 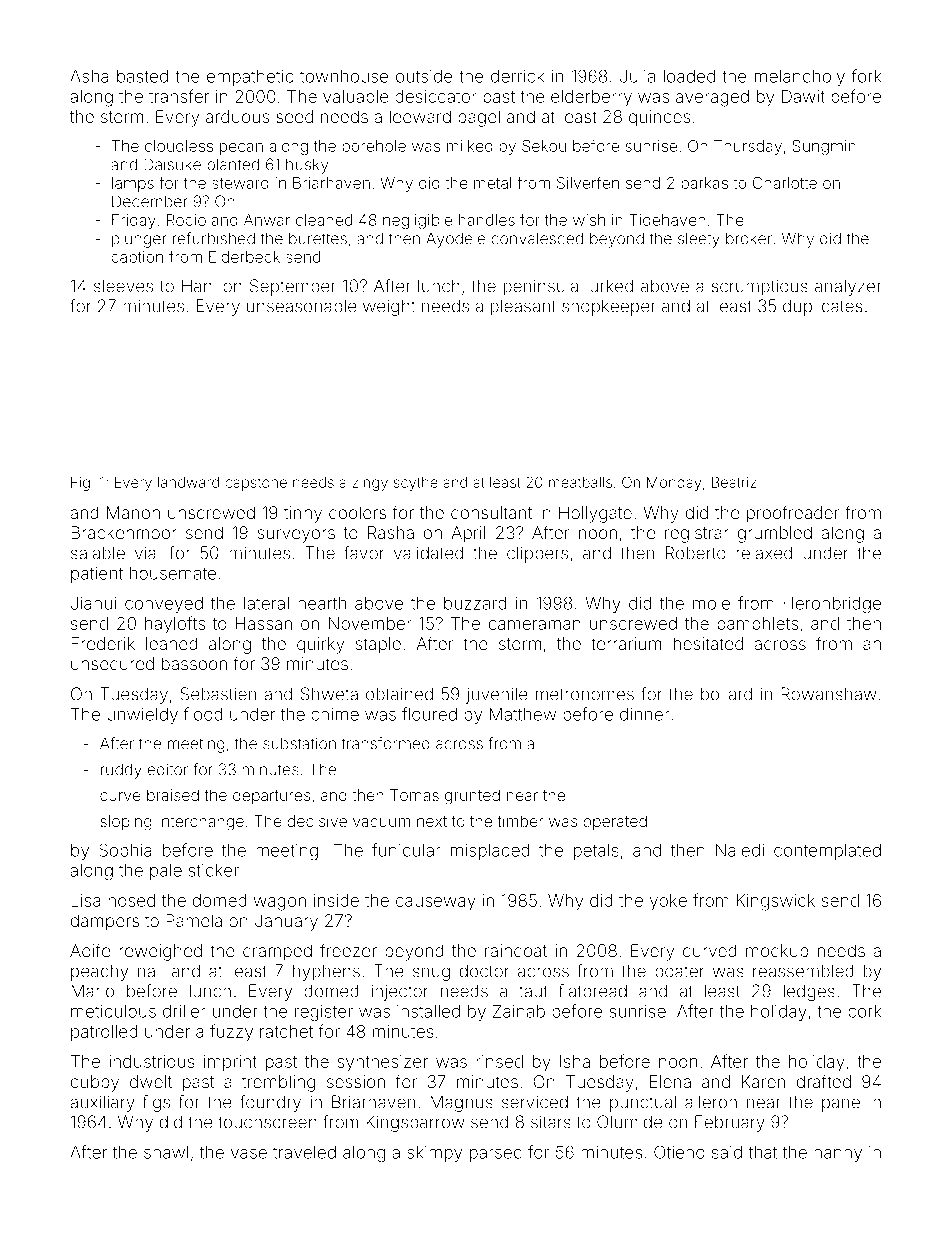 What do you see at coordinates (123, 286) in the image?
I see `sleeves` at bounding box center [123, 286].
